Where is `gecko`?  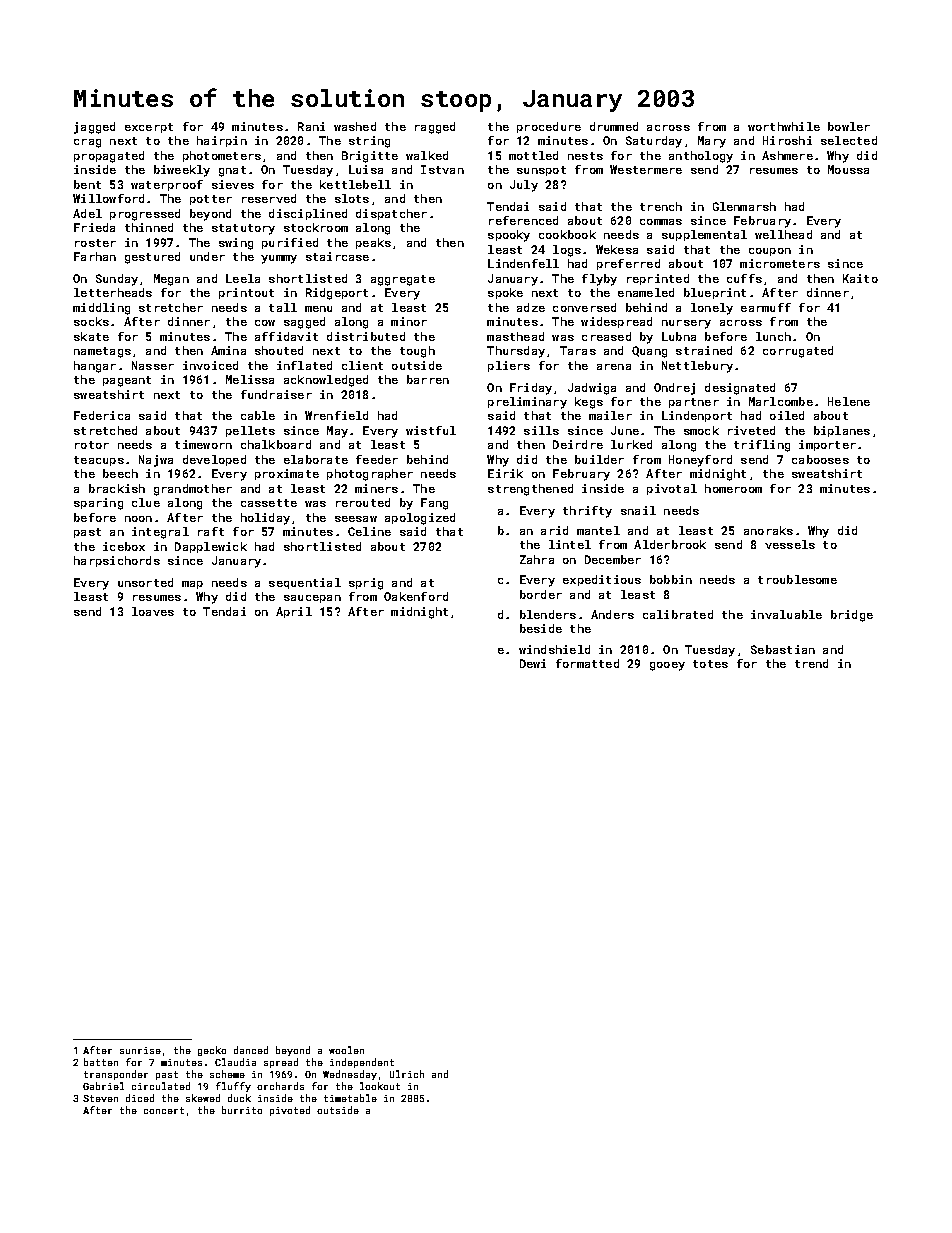 gecko is located at coordinates (212, 1051).
